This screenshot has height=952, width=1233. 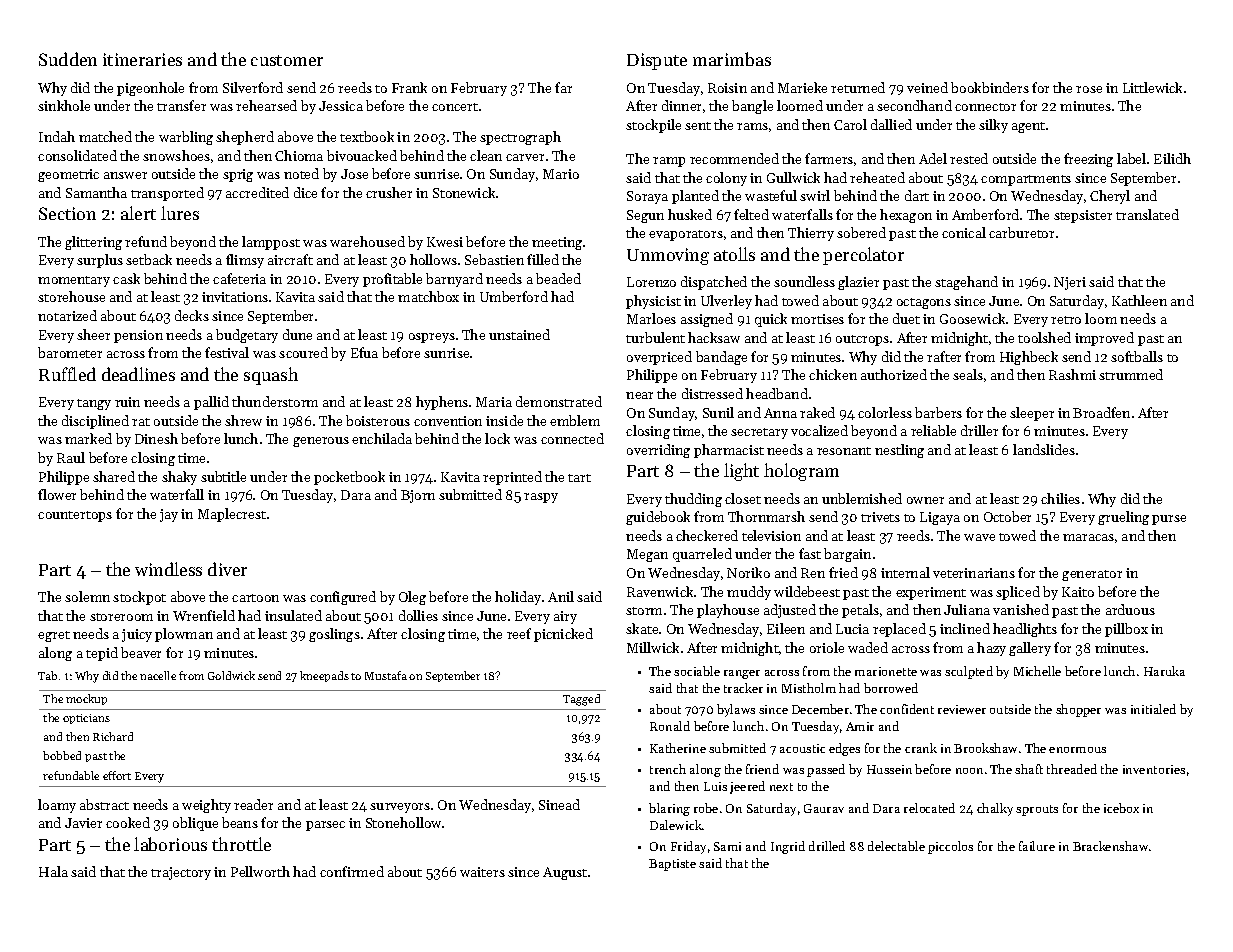 What do you see at coordinates (1089, 89) in the screenshot?
I see `rose` at bounding box center [1089, 89].
